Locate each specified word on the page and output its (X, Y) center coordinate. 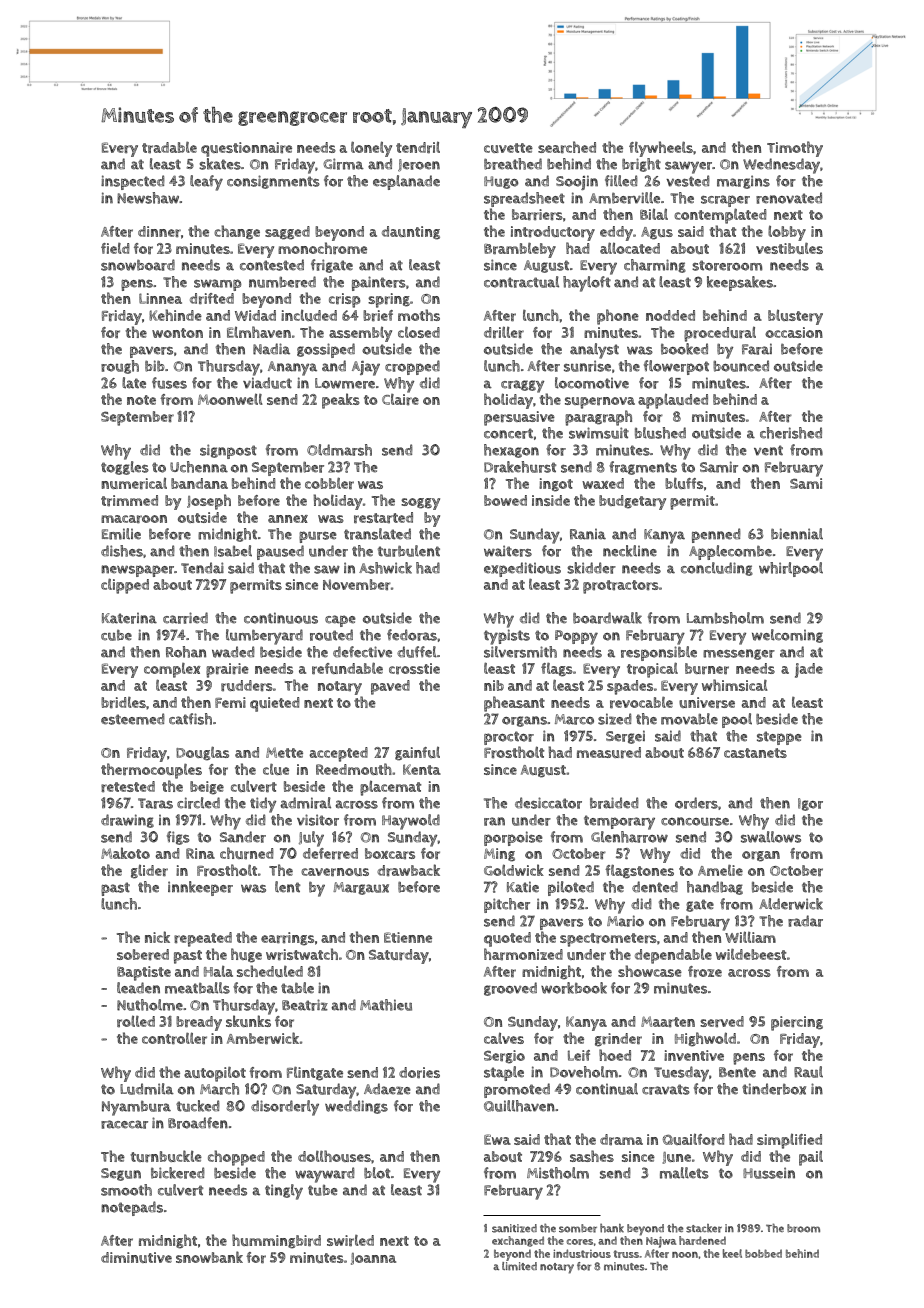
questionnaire (246, 149)
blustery (795, 317)
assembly (360, 334)
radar (805, 921)
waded (233, 652)
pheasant (514, 704)
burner (707, 669)
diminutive (136, 1257)
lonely (371, 149)
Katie (523, 887)
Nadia (271, 349)
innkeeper (200, 888)
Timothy (795, 149)
